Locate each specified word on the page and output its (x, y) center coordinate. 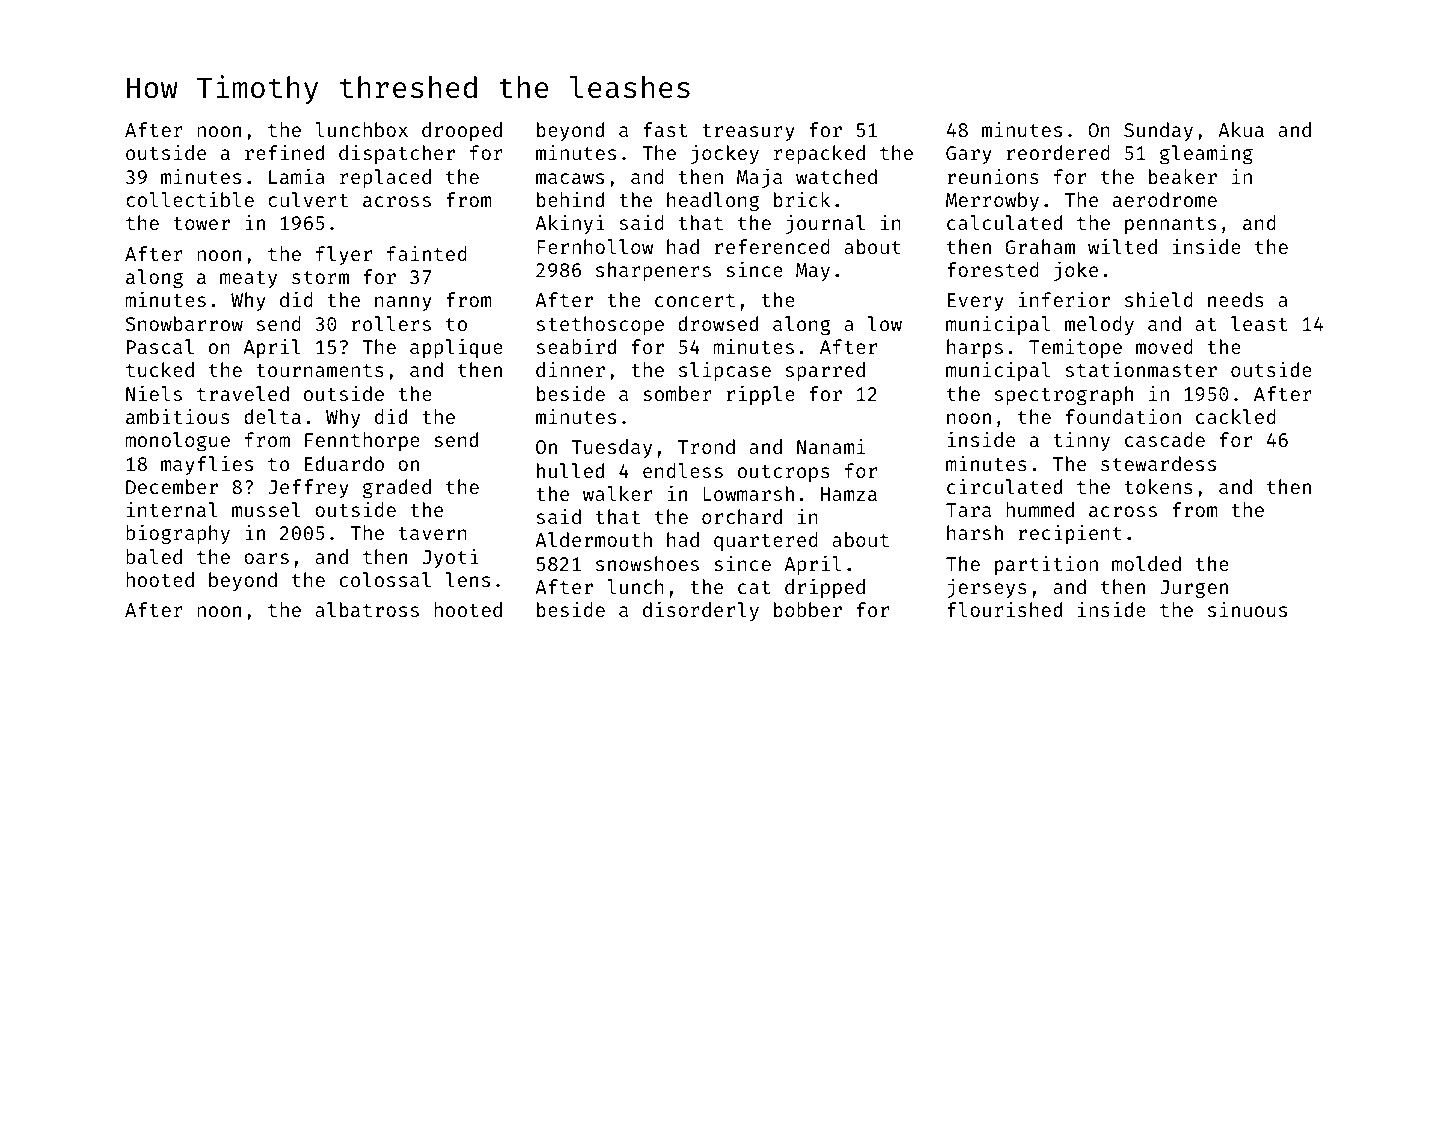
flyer (344, 255)
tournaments (320, 370)
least (1259, 323)
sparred (825, 371)
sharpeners (653, 271)
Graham (1040, 246)
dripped (825, 588)
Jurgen (1194, 589)
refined (284, 152)
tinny (1082, 441)
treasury (748, 132)
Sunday (1158, 131)
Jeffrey (308, 488)
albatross (367, 609)
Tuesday (611, 448)
